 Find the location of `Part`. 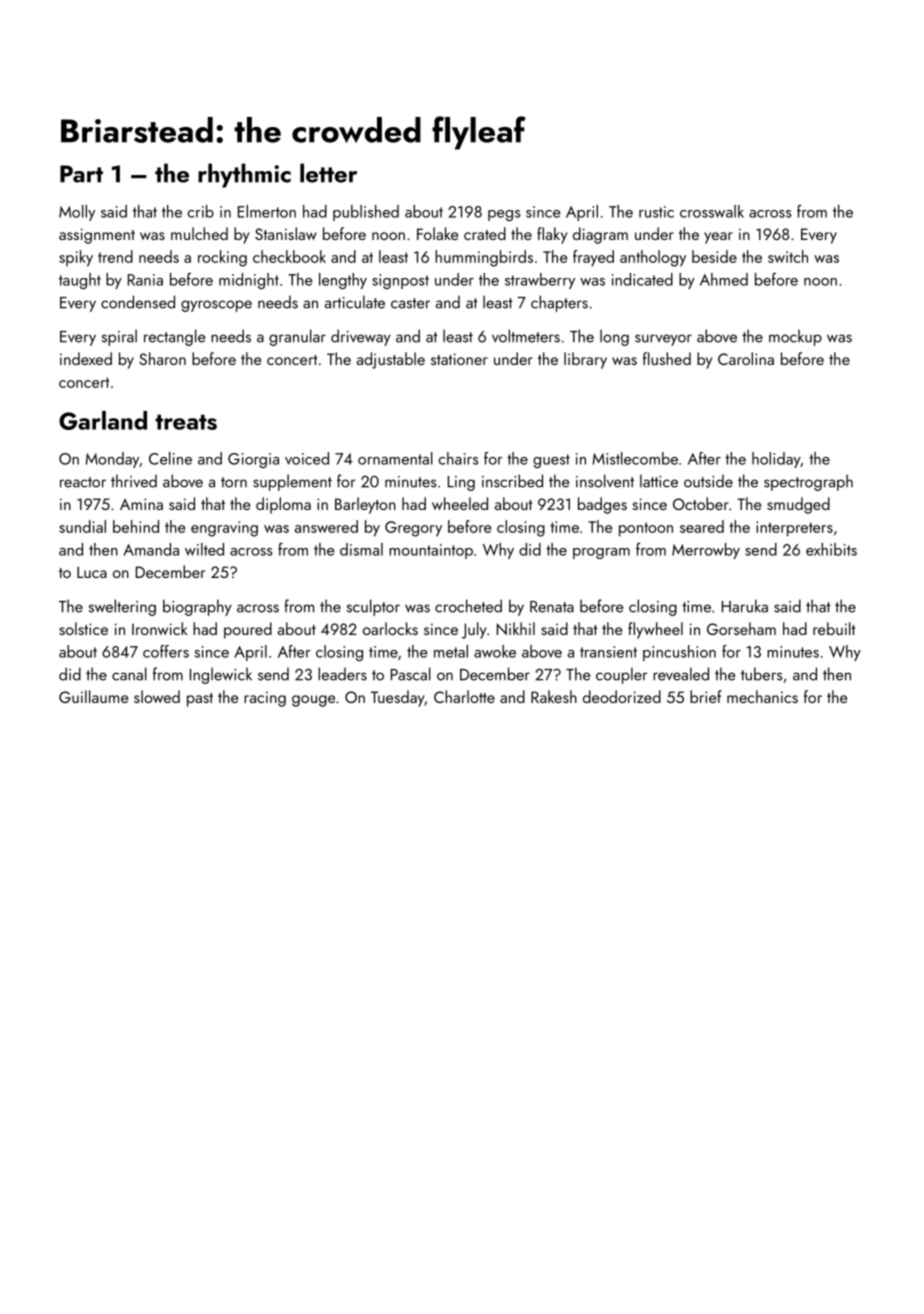

Part is located at coordinates (81, 174).
